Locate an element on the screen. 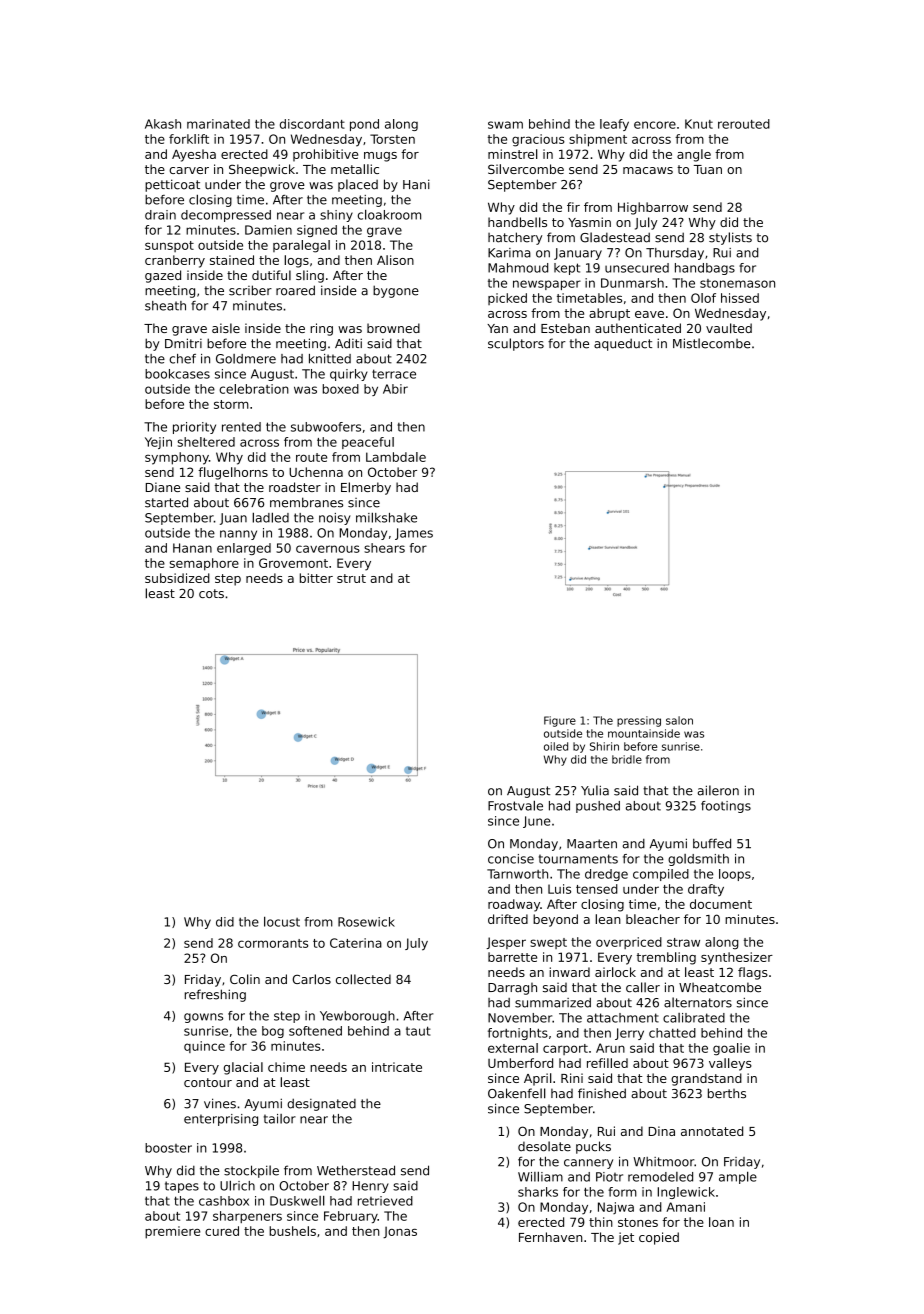 This screenshot has width=924, height=1314. Mistlecombe is located at coordinates (712, 343).
